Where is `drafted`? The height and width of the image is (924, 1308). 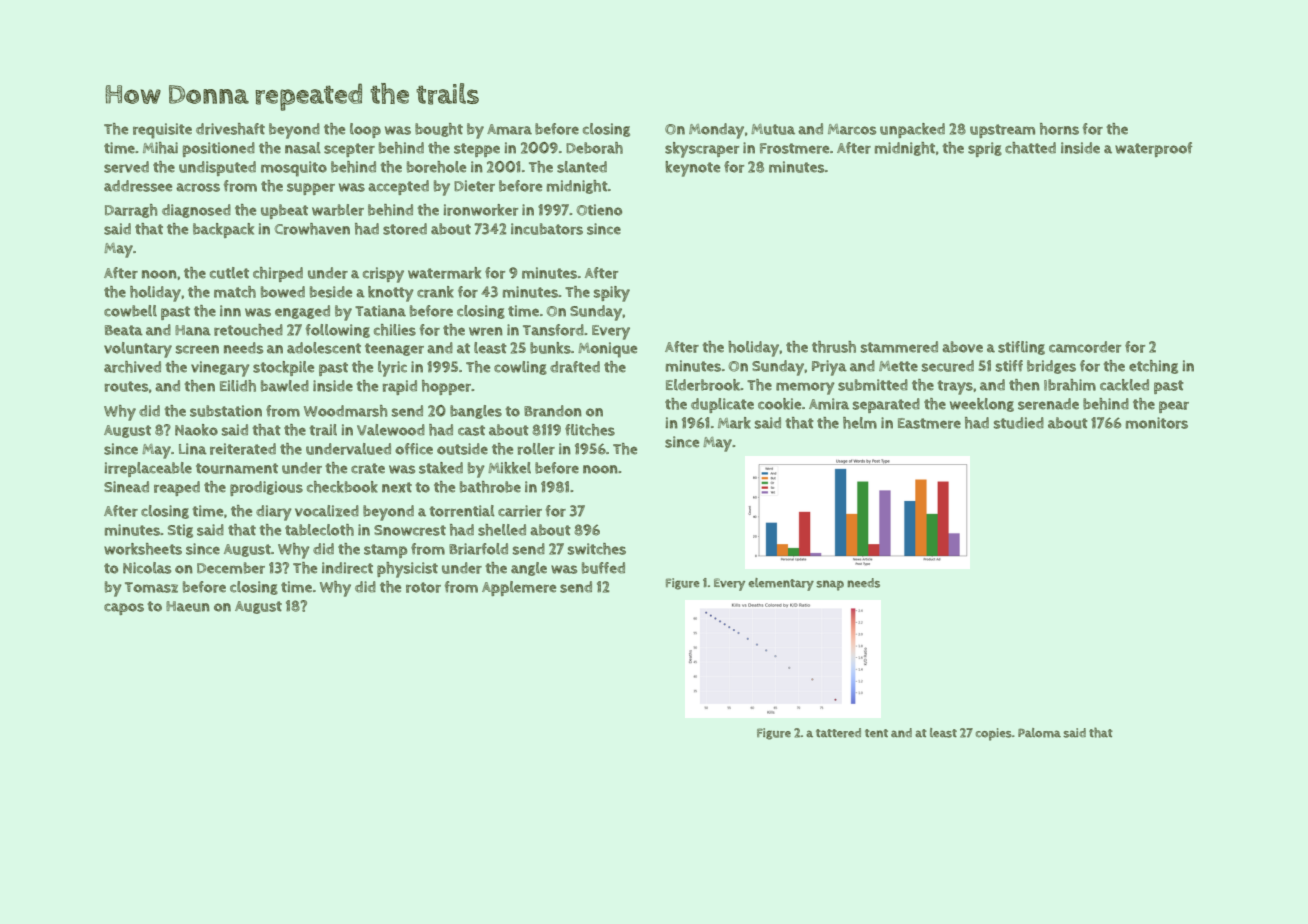
drafted is located at coordinates (575, 367).
